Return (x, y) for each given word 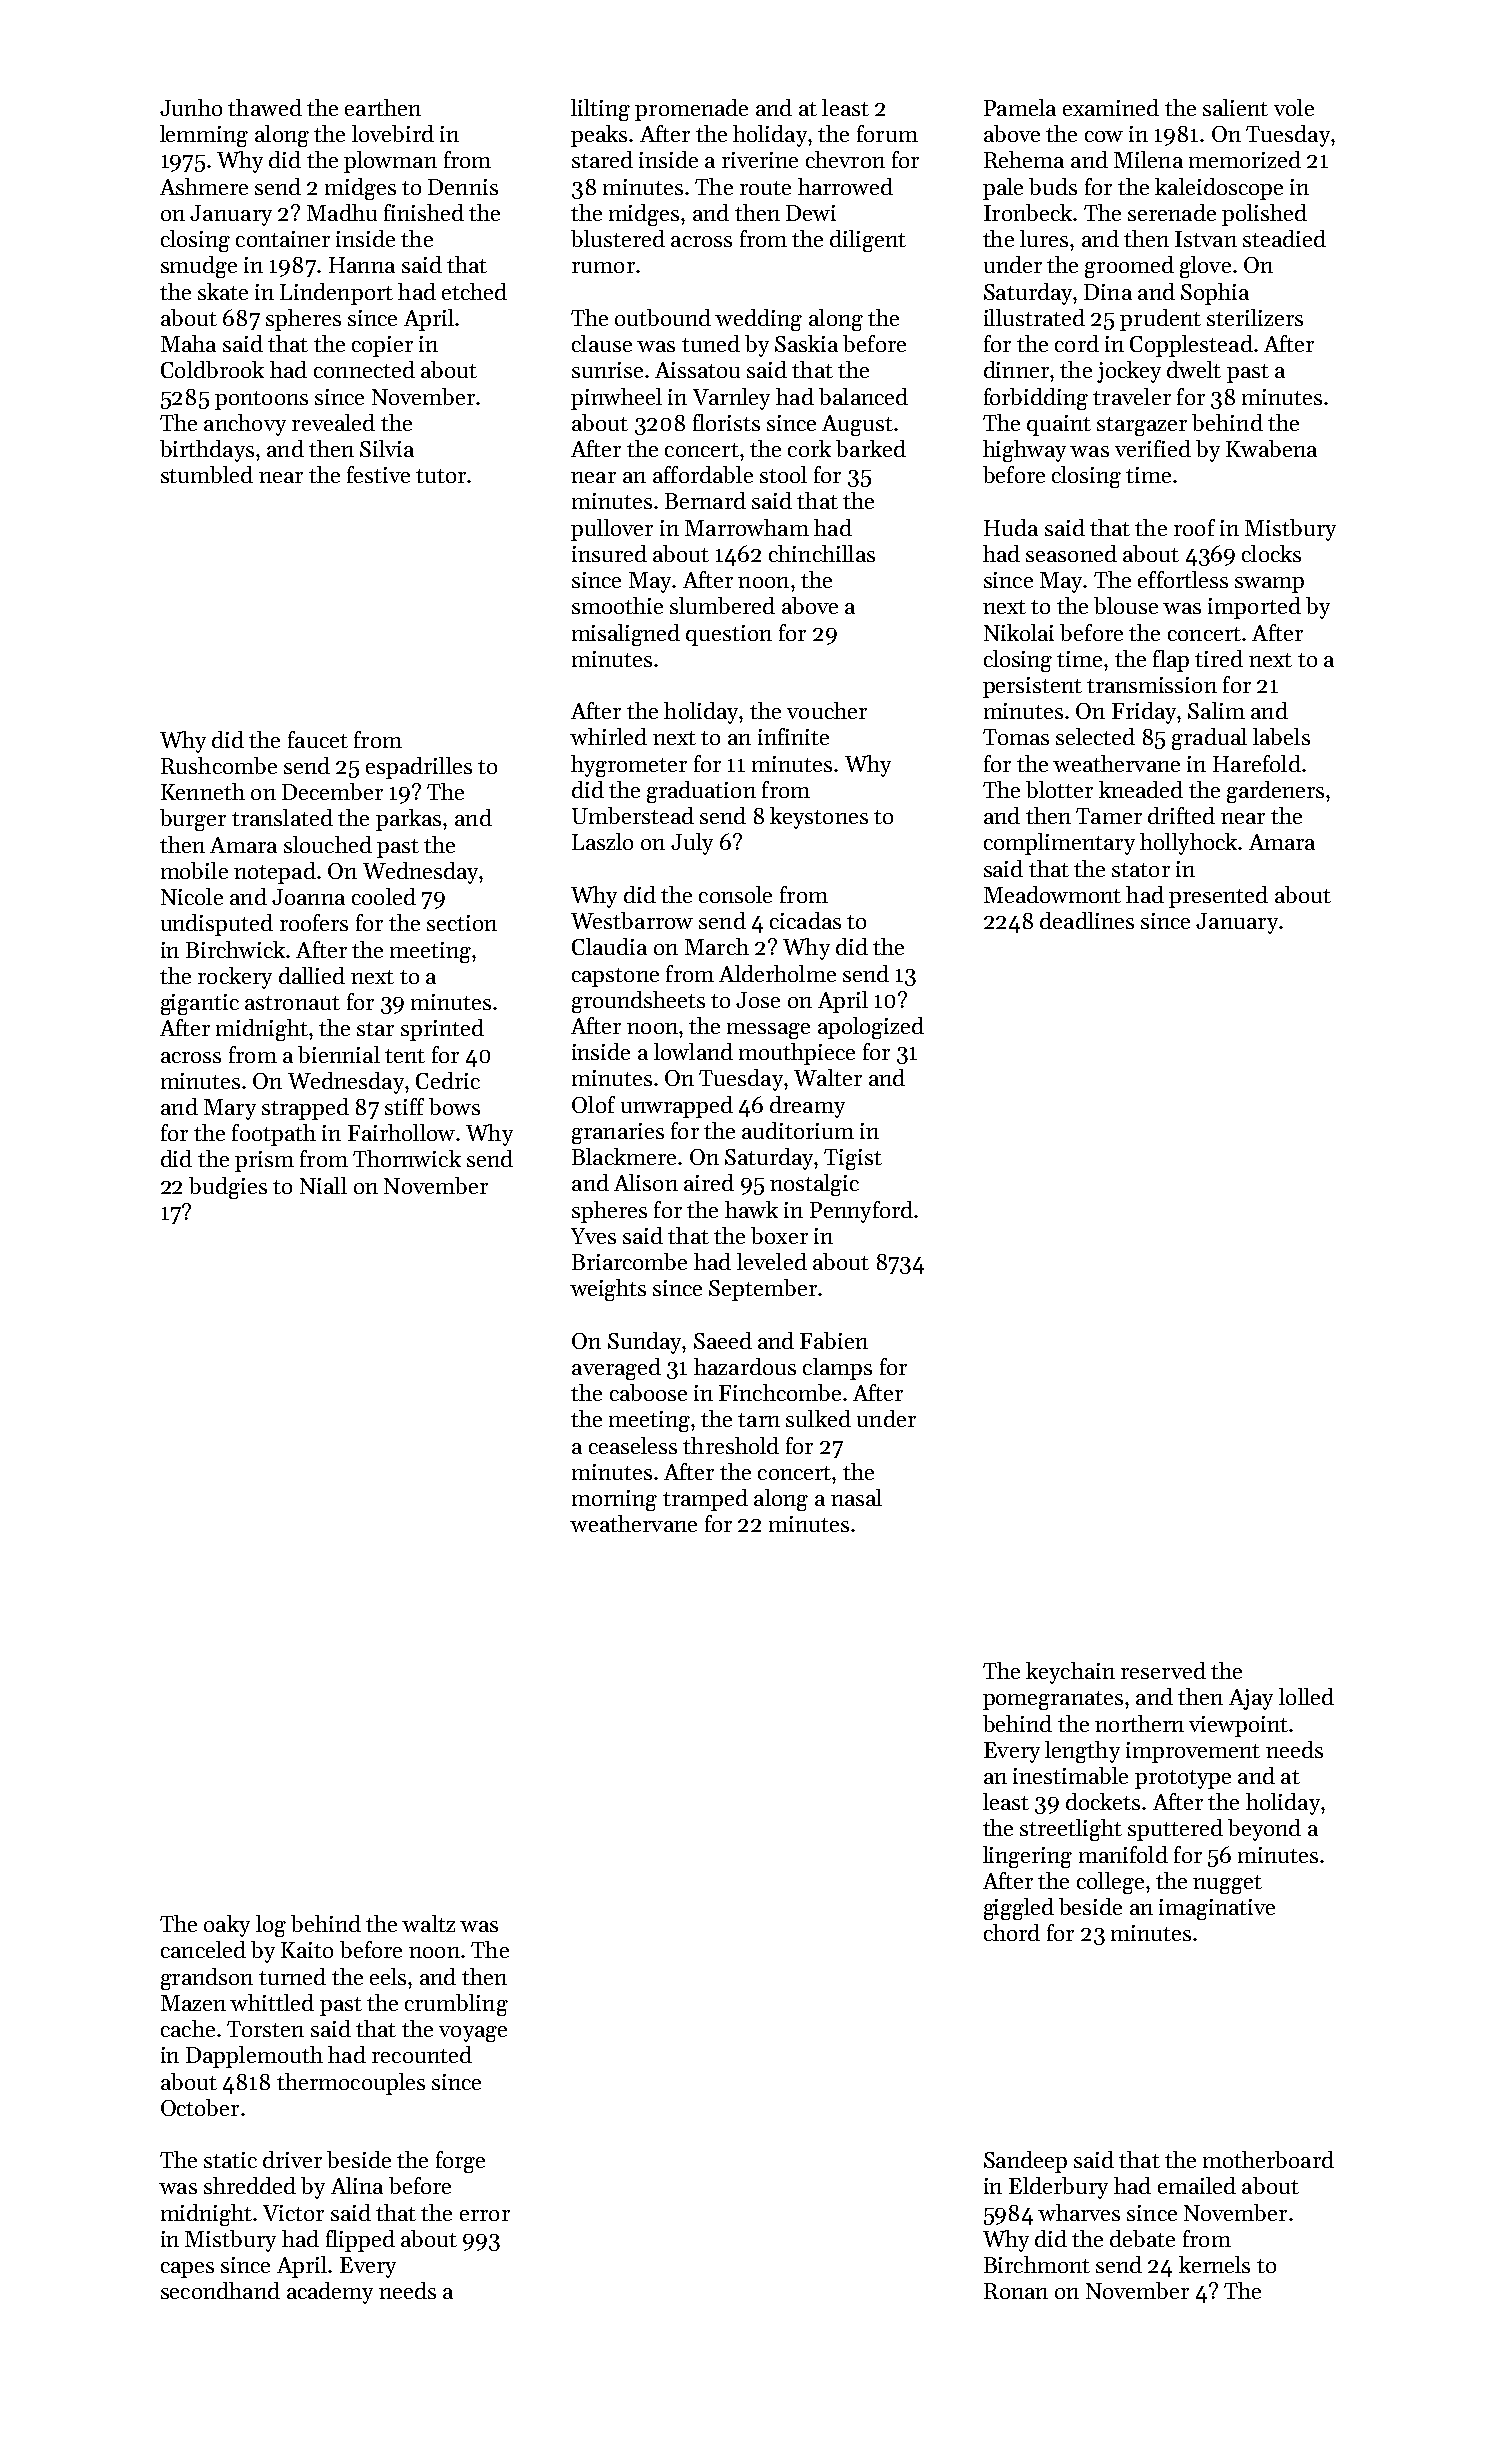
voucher (827, 710)
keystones (819, 818)
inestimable (1070, 1775)
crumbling (456, 2005)
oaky (227, 1926)
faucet (318, 739)
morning (614, 1500)
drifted (1181, 815)
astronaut (292, 1003)
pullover (612, 530)
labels (1281, 736)
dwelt (1194, 369)
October (200, 2107)
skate (223, 291)
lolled (1306, 1696)
